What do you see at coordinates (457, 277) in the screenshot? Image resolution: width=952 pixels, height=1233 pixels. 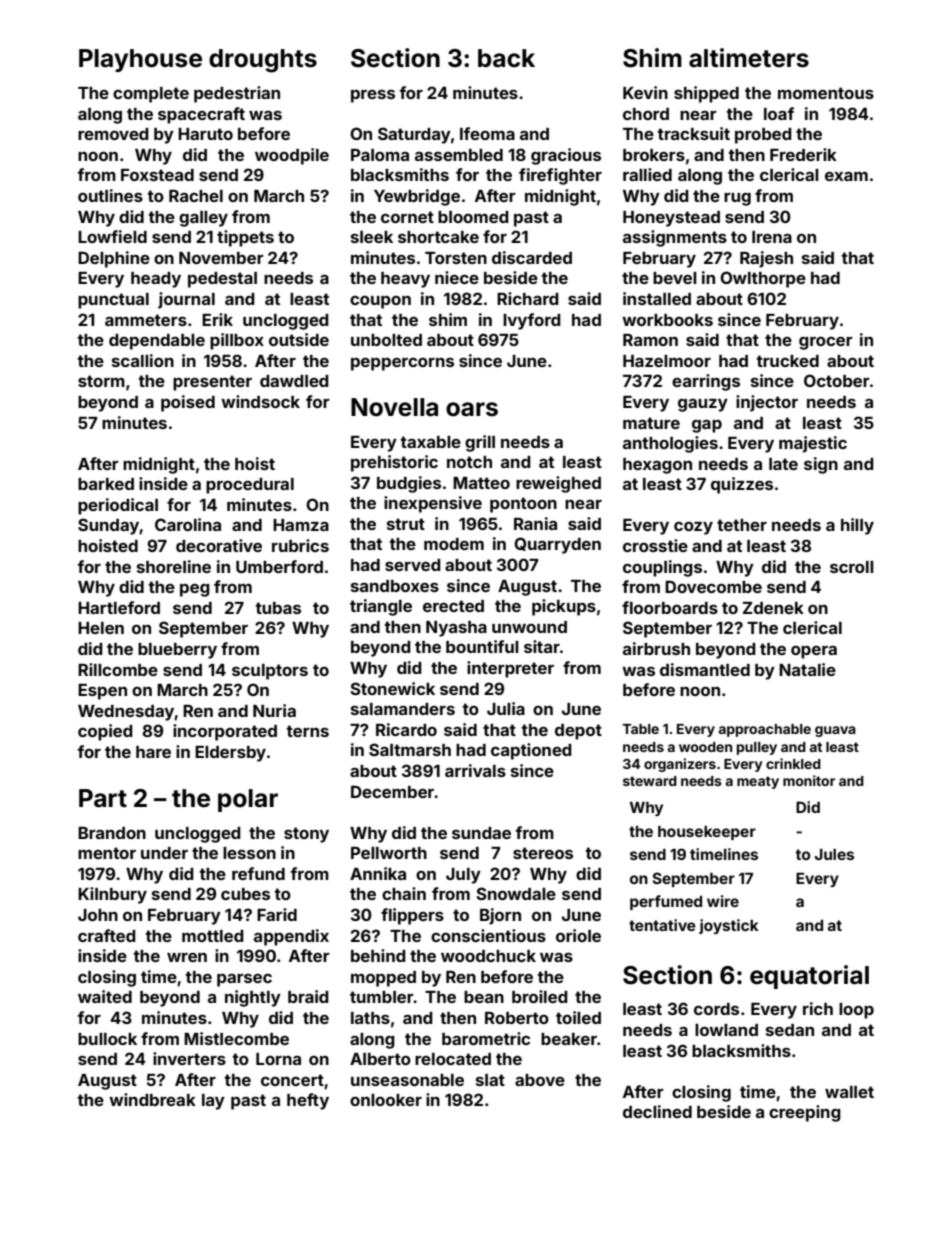 I see `niece` at bounding box center [457, 277].
